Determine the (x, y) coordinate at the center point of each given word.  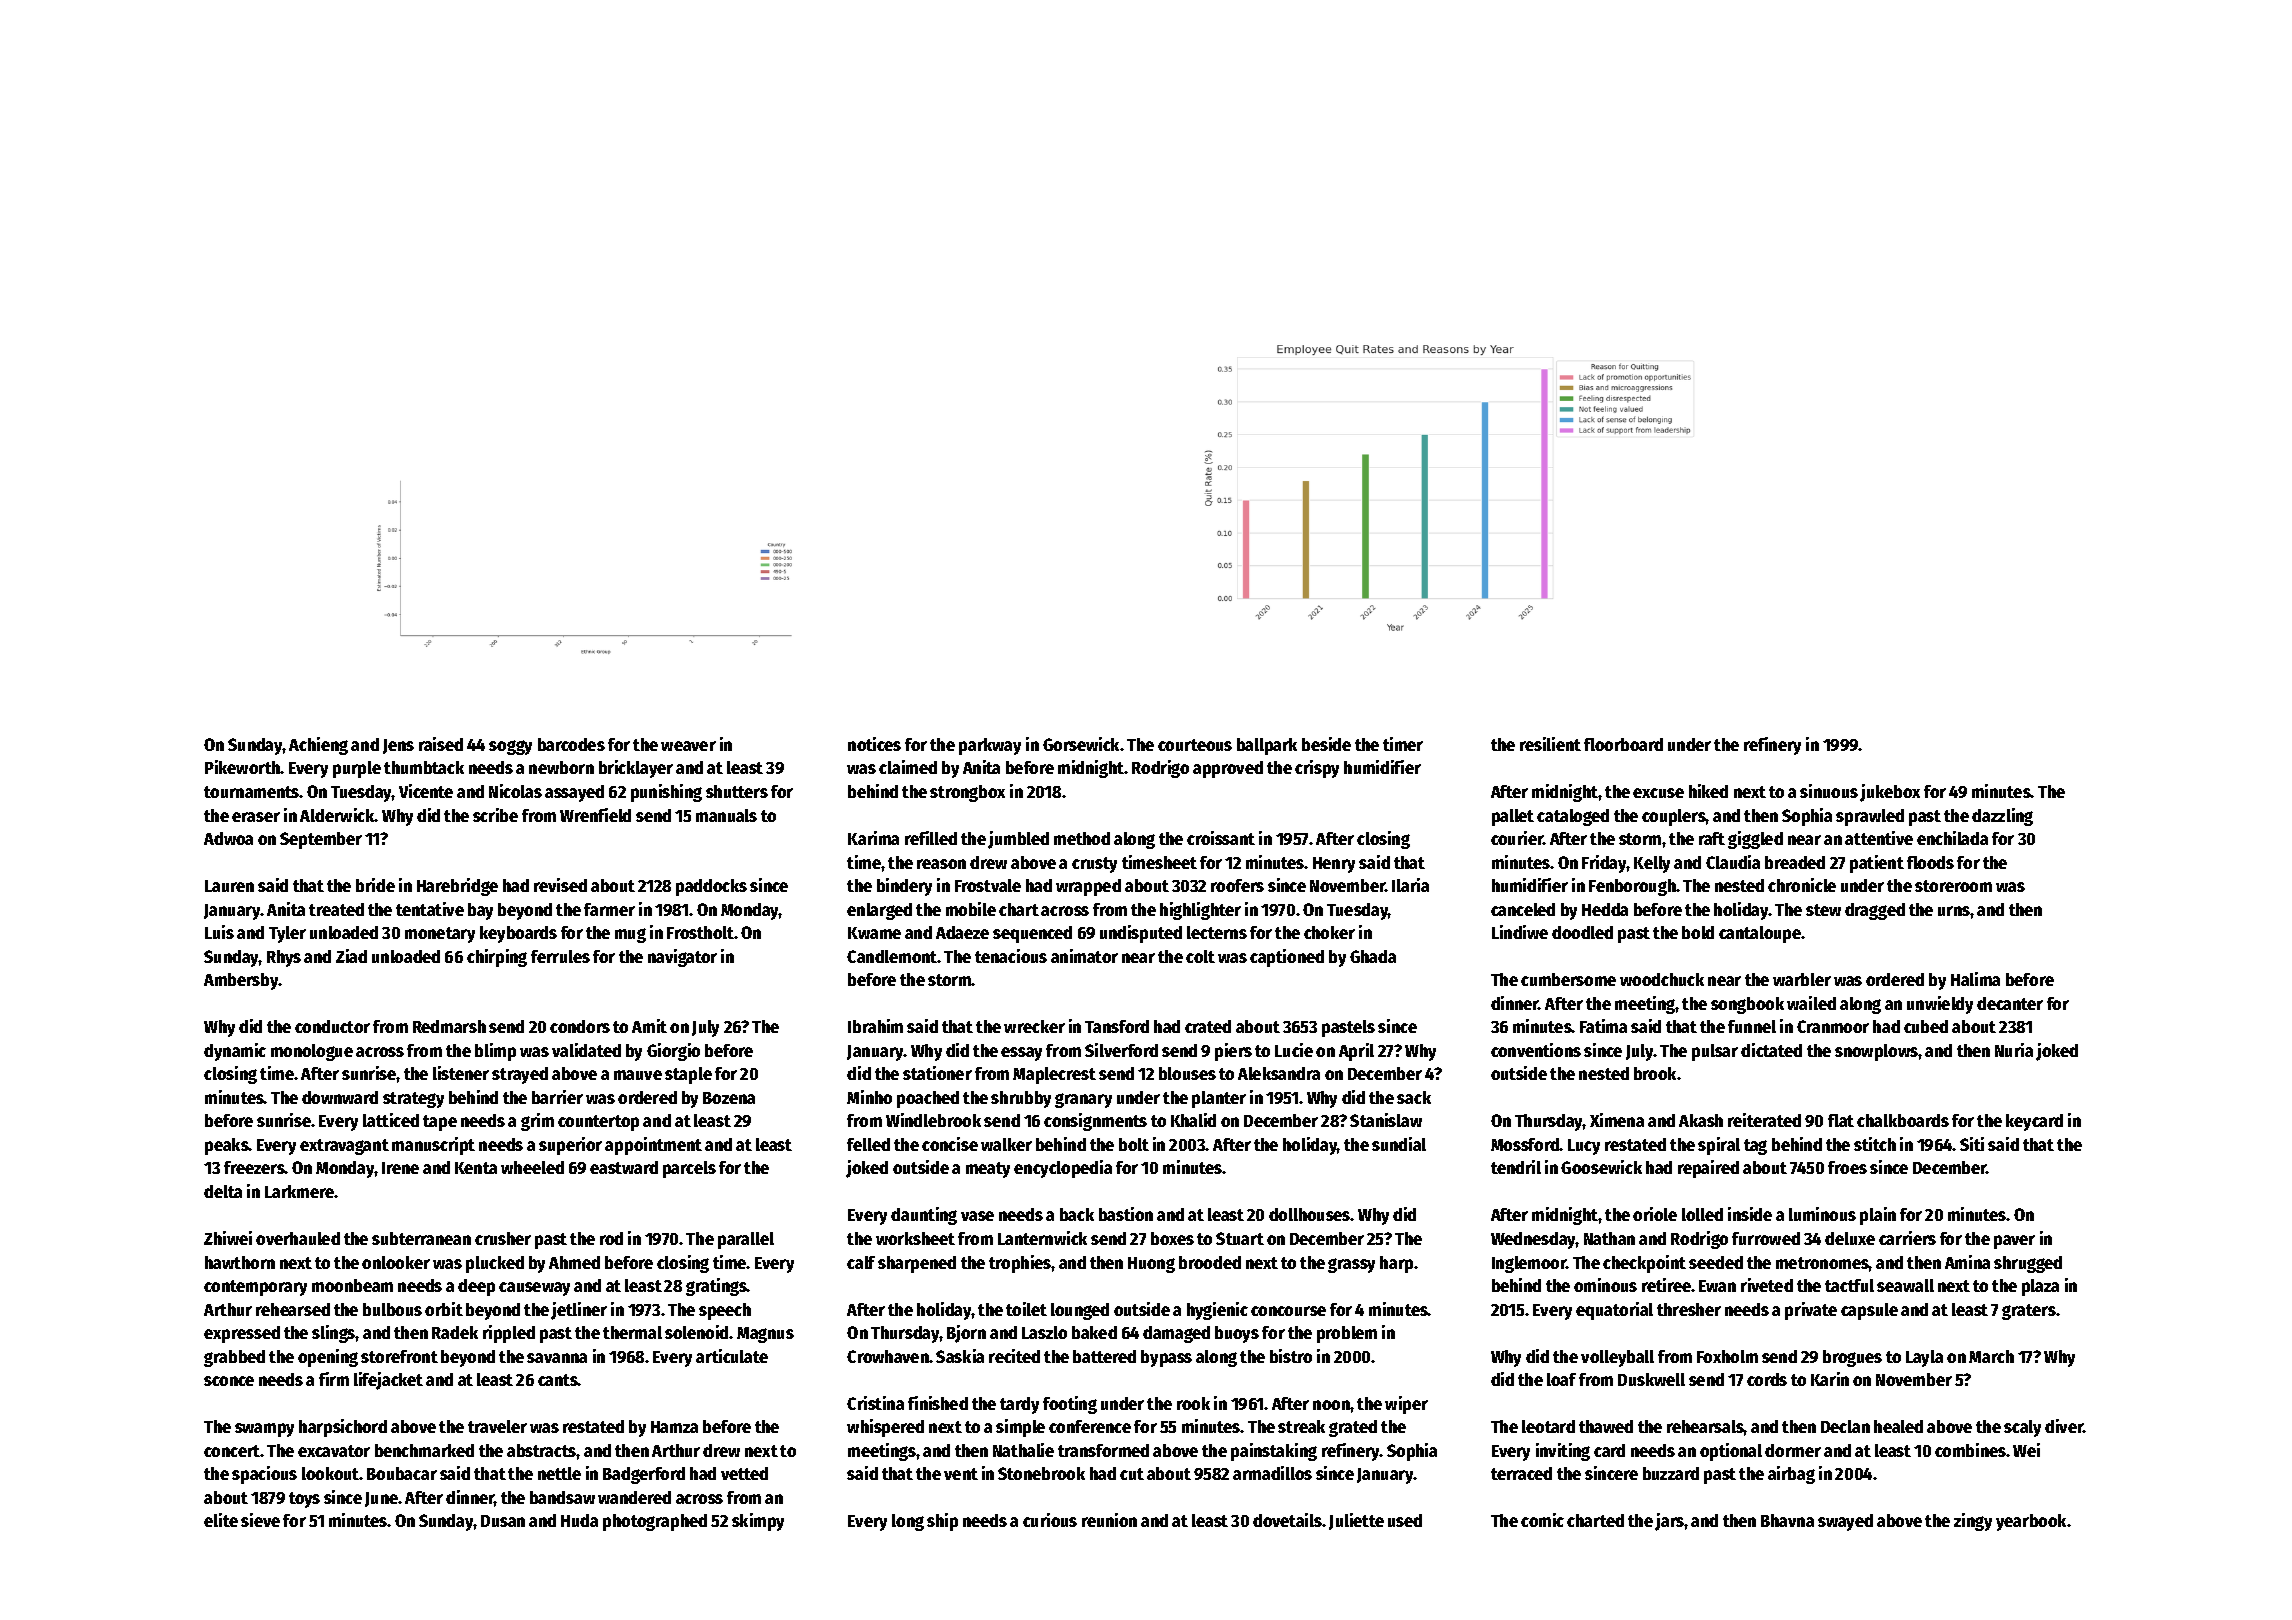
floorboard (1623, 744)
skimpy (758, 1522)
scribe (495, 815)
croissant (1221, 838)
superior (570, 1146)
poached (928, 1099)
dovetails (1287, 1520)
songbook (1747, 1005)
